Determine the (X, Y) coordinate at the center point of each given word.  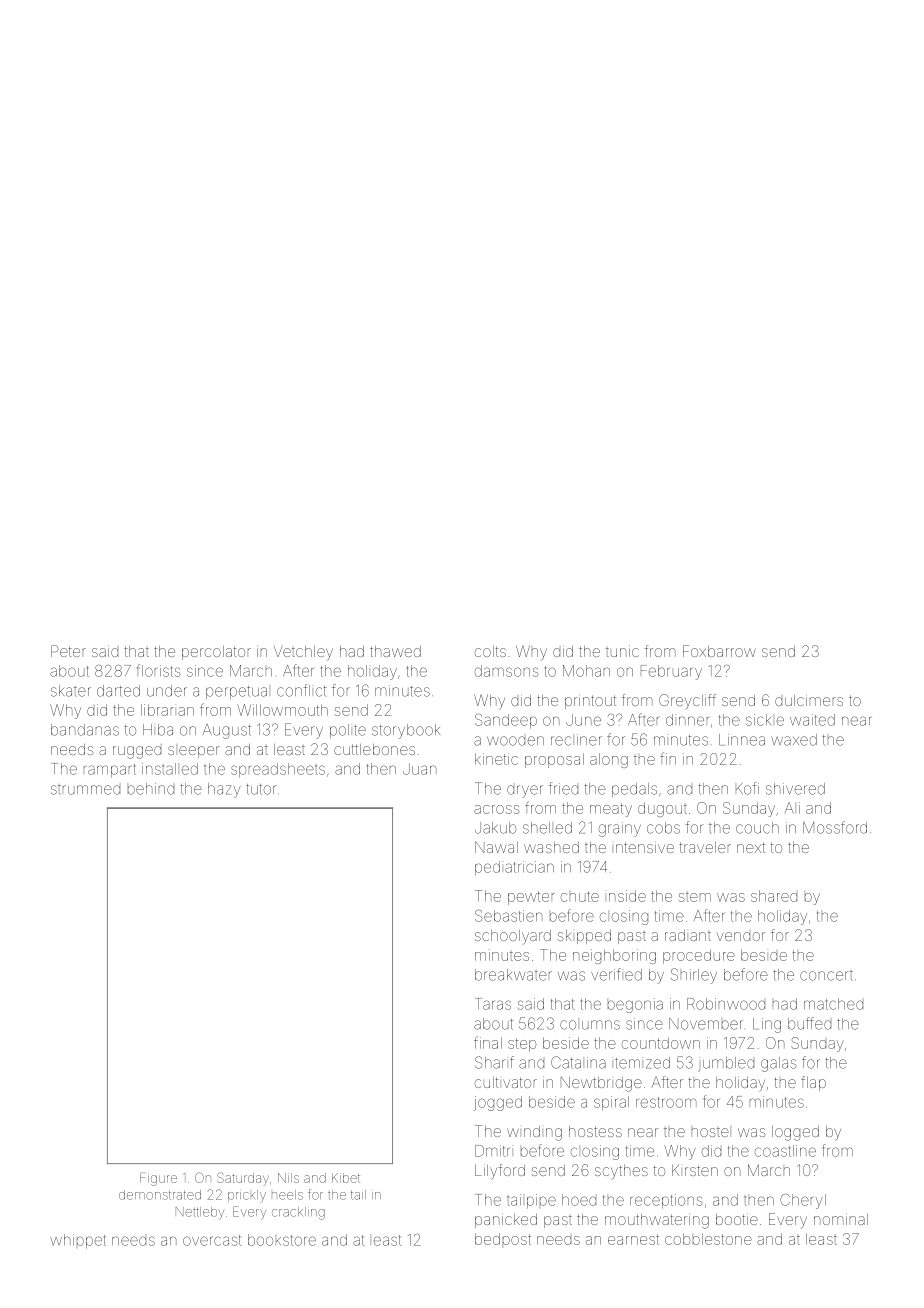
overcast (212, 1240)
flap (813, 1083)
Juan (420, 769)
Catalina (578, 1062)
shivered (795, 789)
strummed (85, 790)
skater (71, 691)
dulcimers (809, 700)
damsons (507, 671)
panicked (506, 1221)
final (488, 1042)
